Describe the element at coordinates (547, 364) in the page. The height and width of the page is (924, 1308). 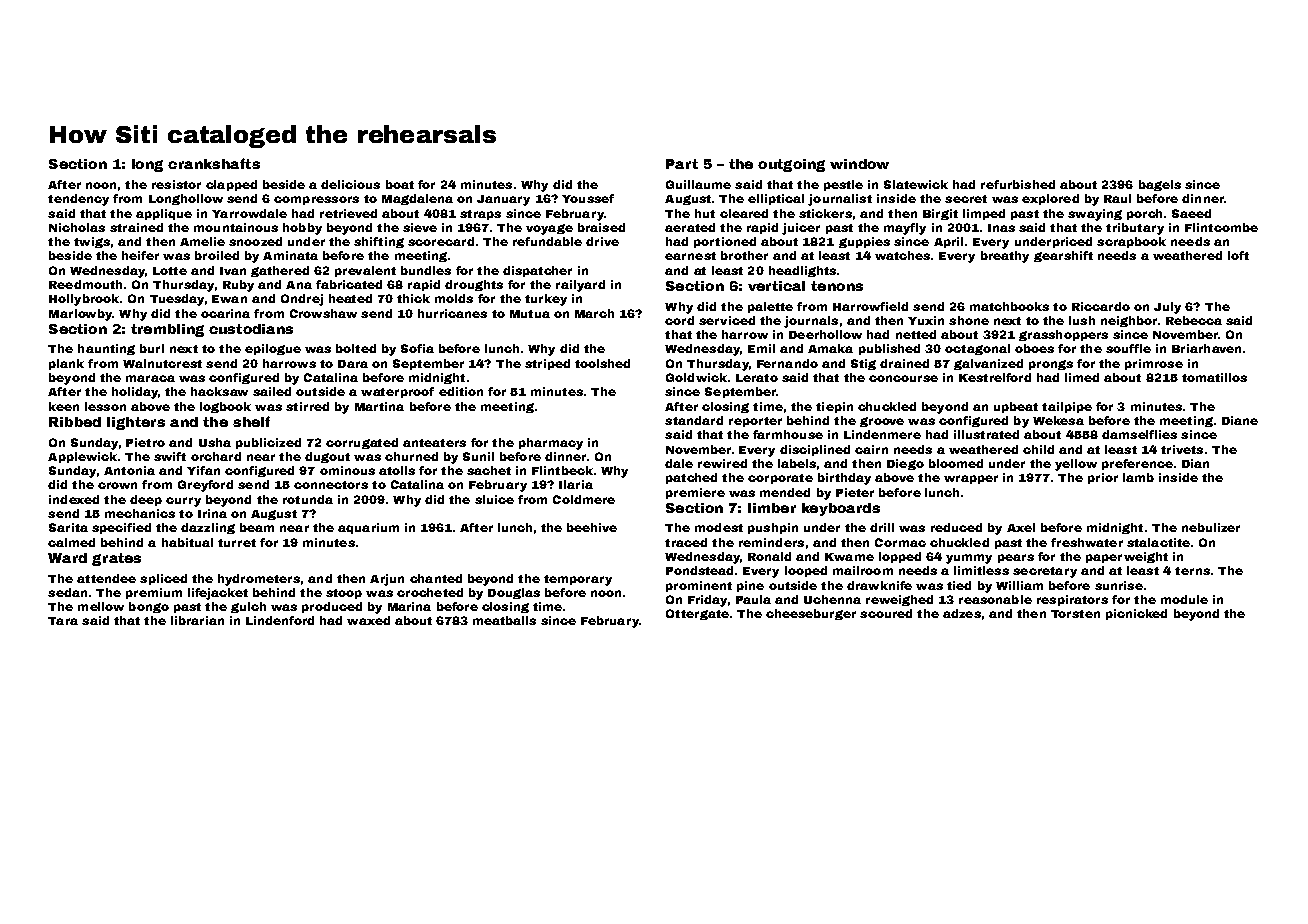
I see `striped` at that location.
